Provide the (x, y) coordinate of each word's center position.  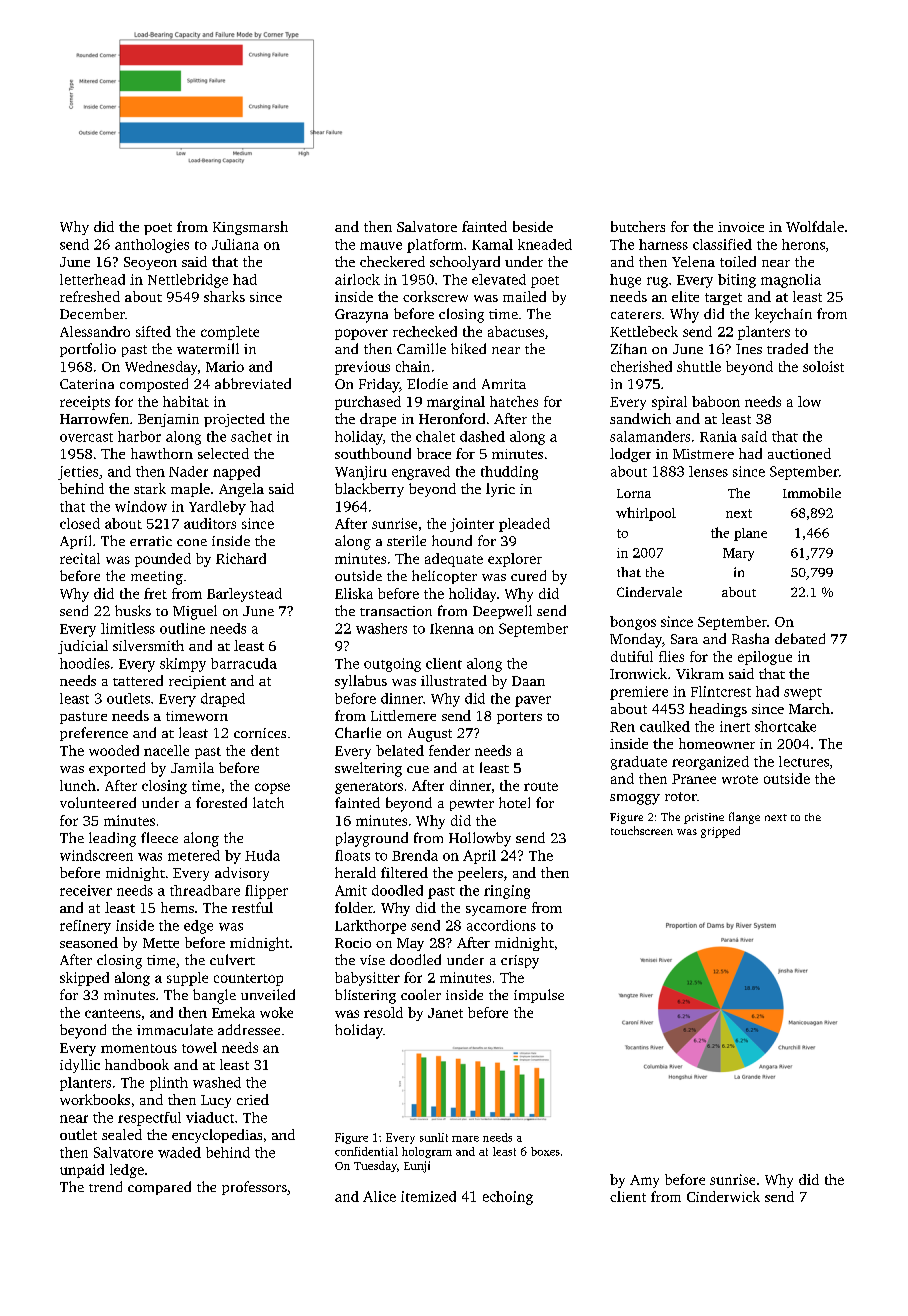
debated (800, 638)
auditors (210, 523)
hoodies (85, 663)
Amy (644, 1181)
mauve (381, 246)
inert (735, 726)
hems (177, 907)
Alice (379, 1196)
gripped (720, 832)
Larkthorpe (370, 927)
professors (254, 1188)
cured (528, 575)
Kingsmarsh (250, 228)
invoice (741, 227)
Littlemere (403, 715)
